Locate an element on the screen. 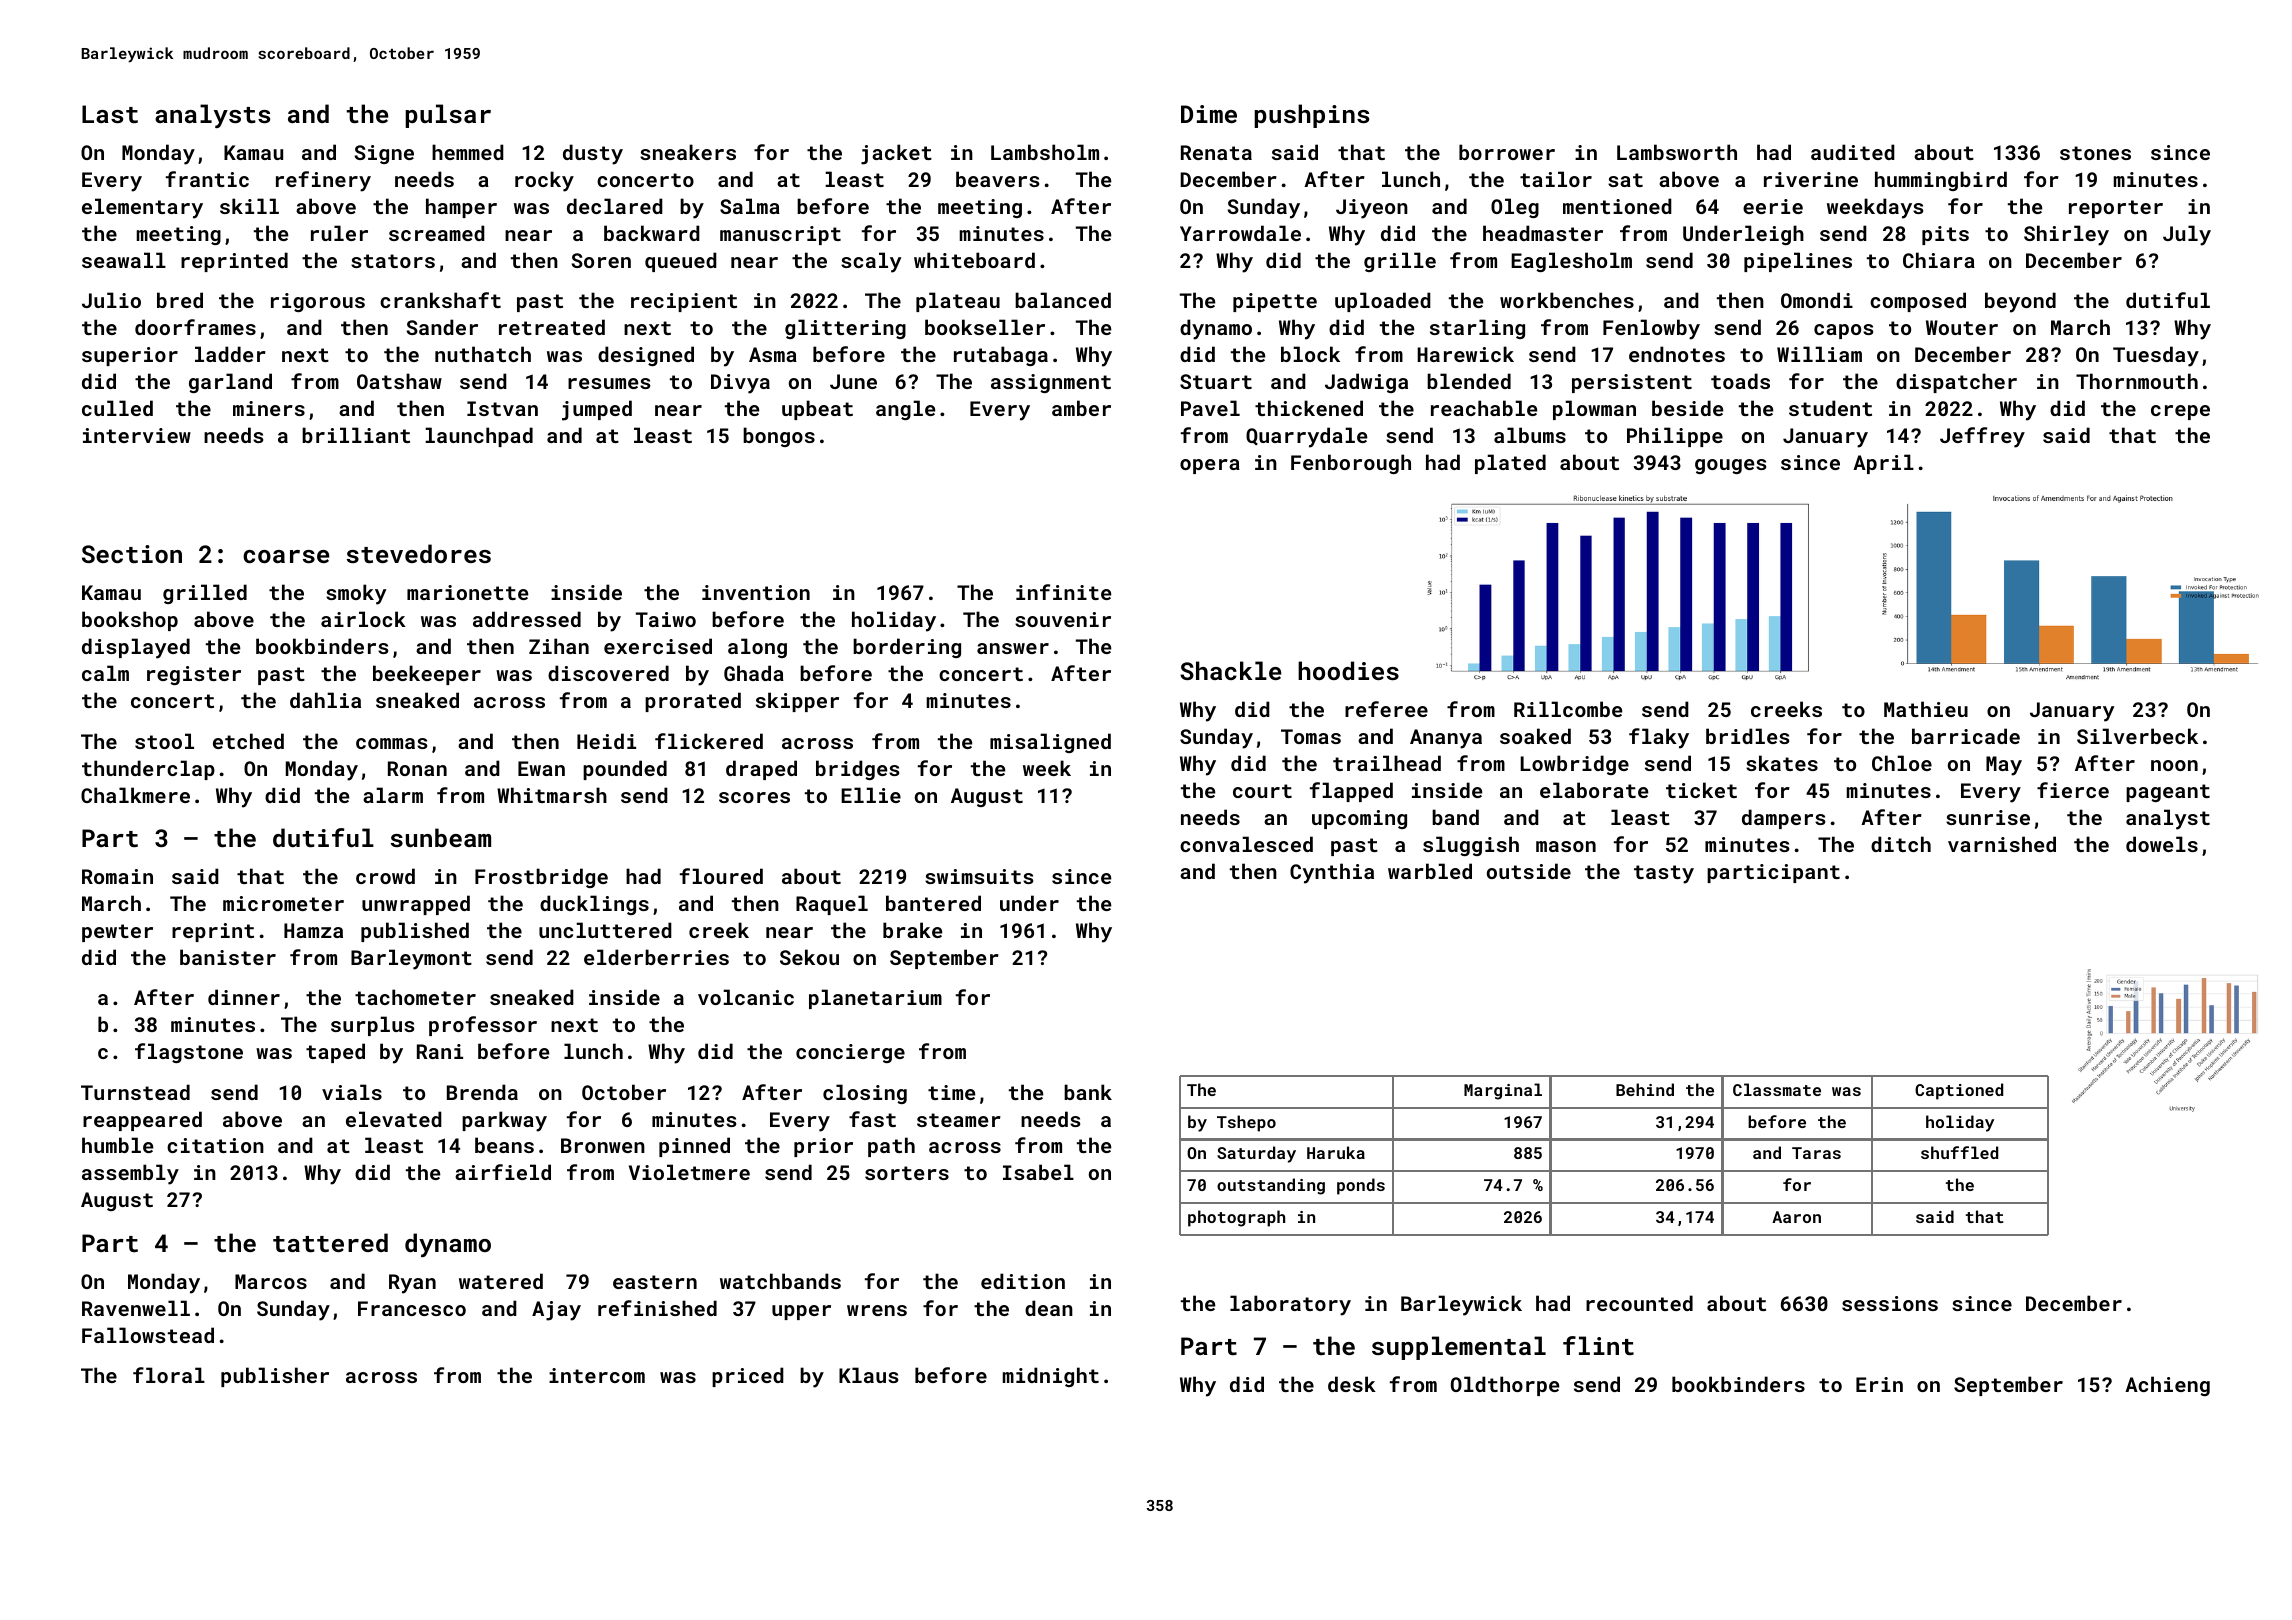 This screenshot has height=1620, width=2292. launchpad is located at coordinates (479, 437).
